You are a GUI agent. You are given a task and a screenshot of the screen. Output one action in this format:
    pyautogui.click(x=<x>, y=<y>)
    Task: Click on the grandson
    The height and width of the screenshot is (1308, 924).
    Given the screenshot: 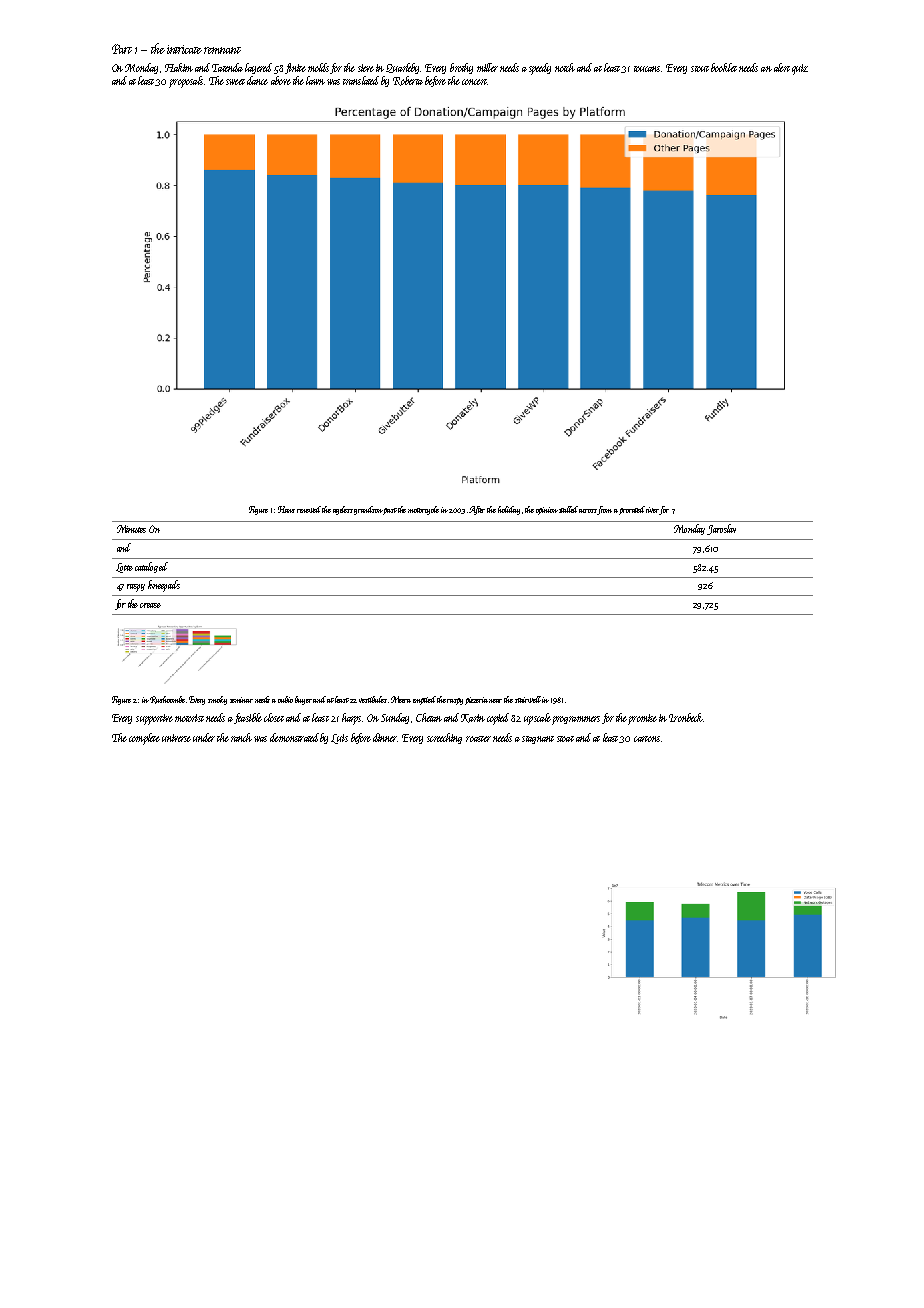 What is the action you would take?
    pyautogui.click(x=368, y=510)
